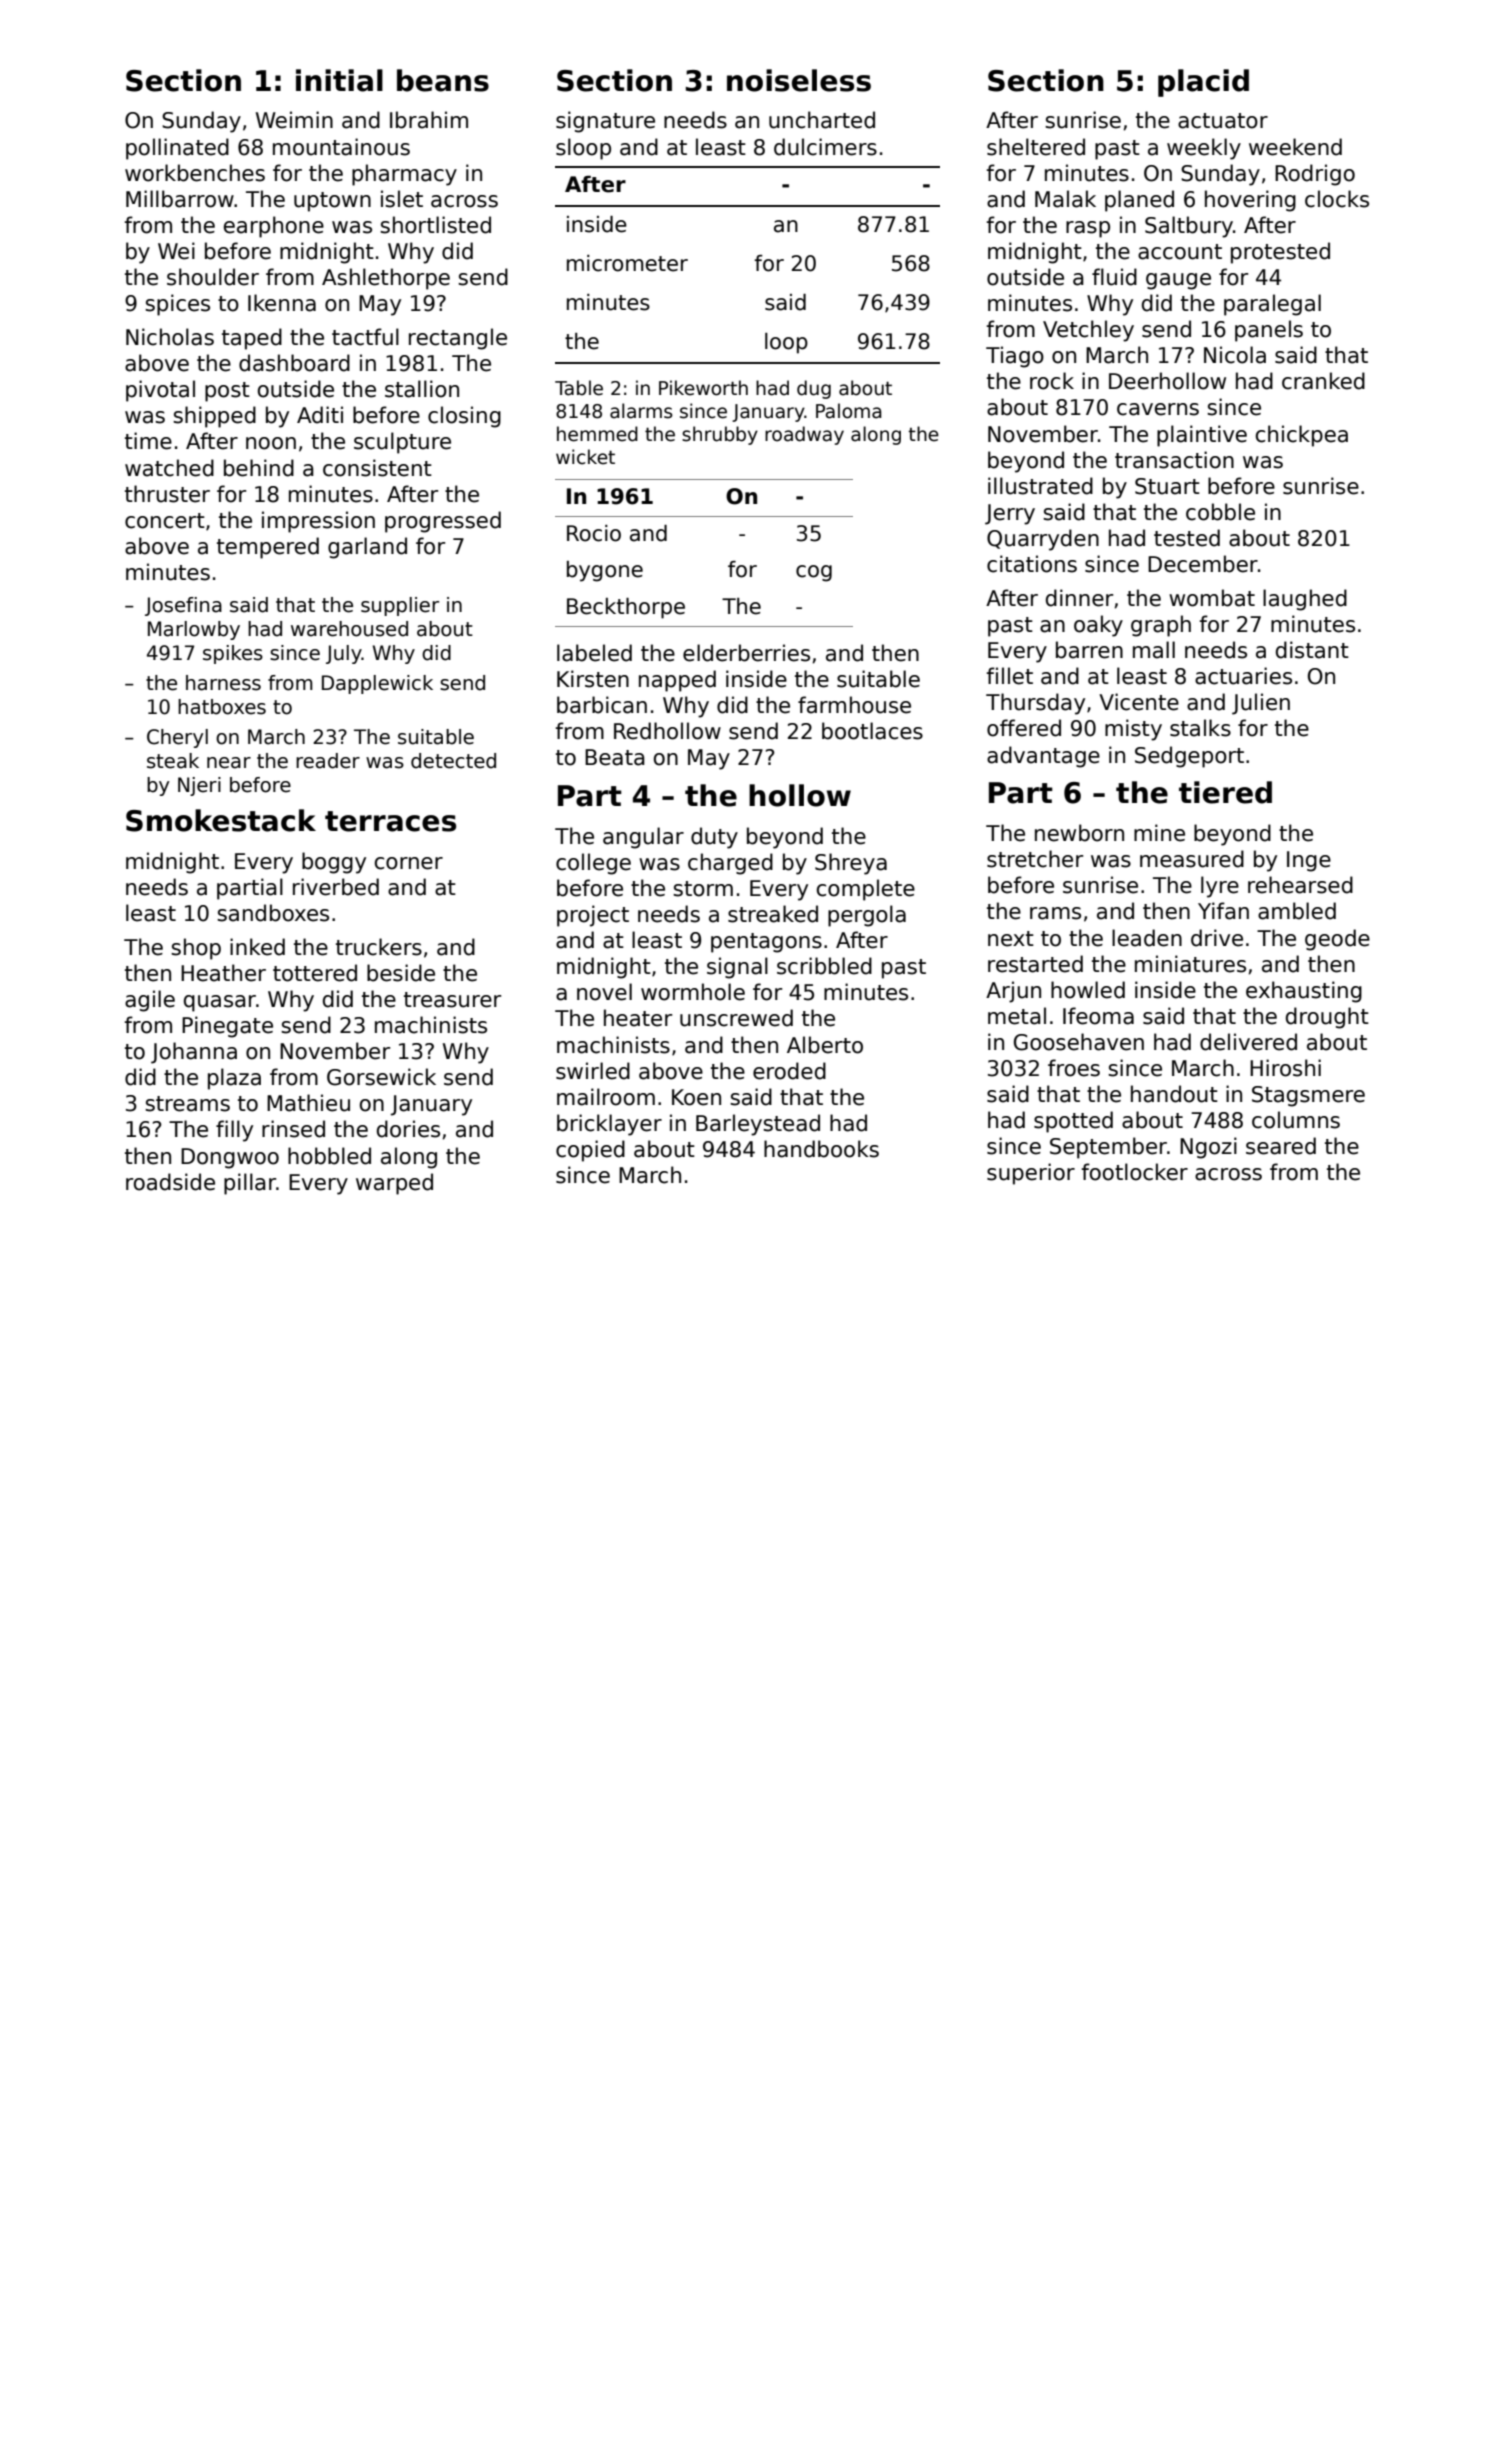  Describe the element at coordinates (1203, 564) in the screenshot. I see `December` at that location.
